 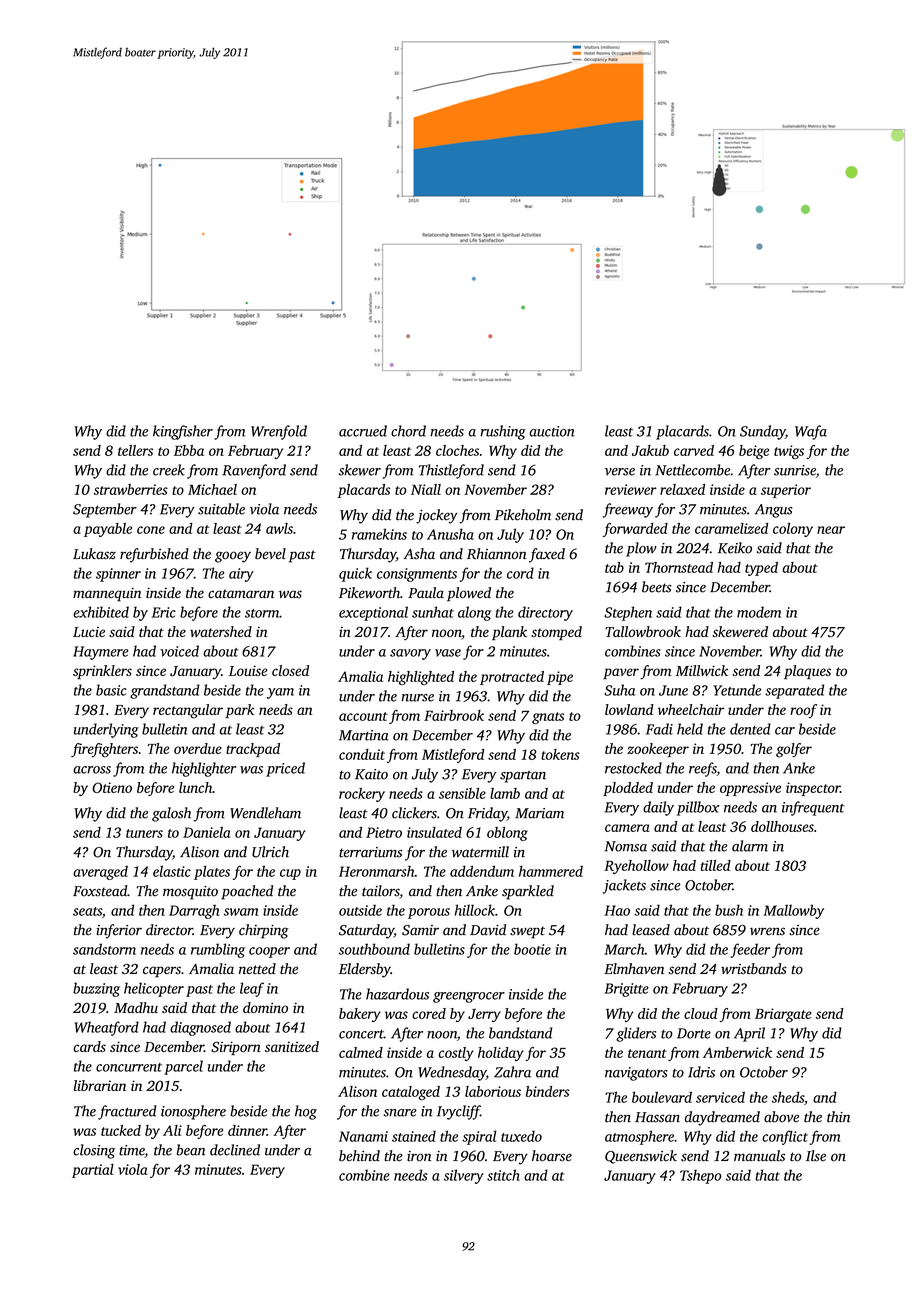 What do you see at coordinates (131, 489) in the screenshot?
I see `strawberries` at bounding box center [131, 489].
